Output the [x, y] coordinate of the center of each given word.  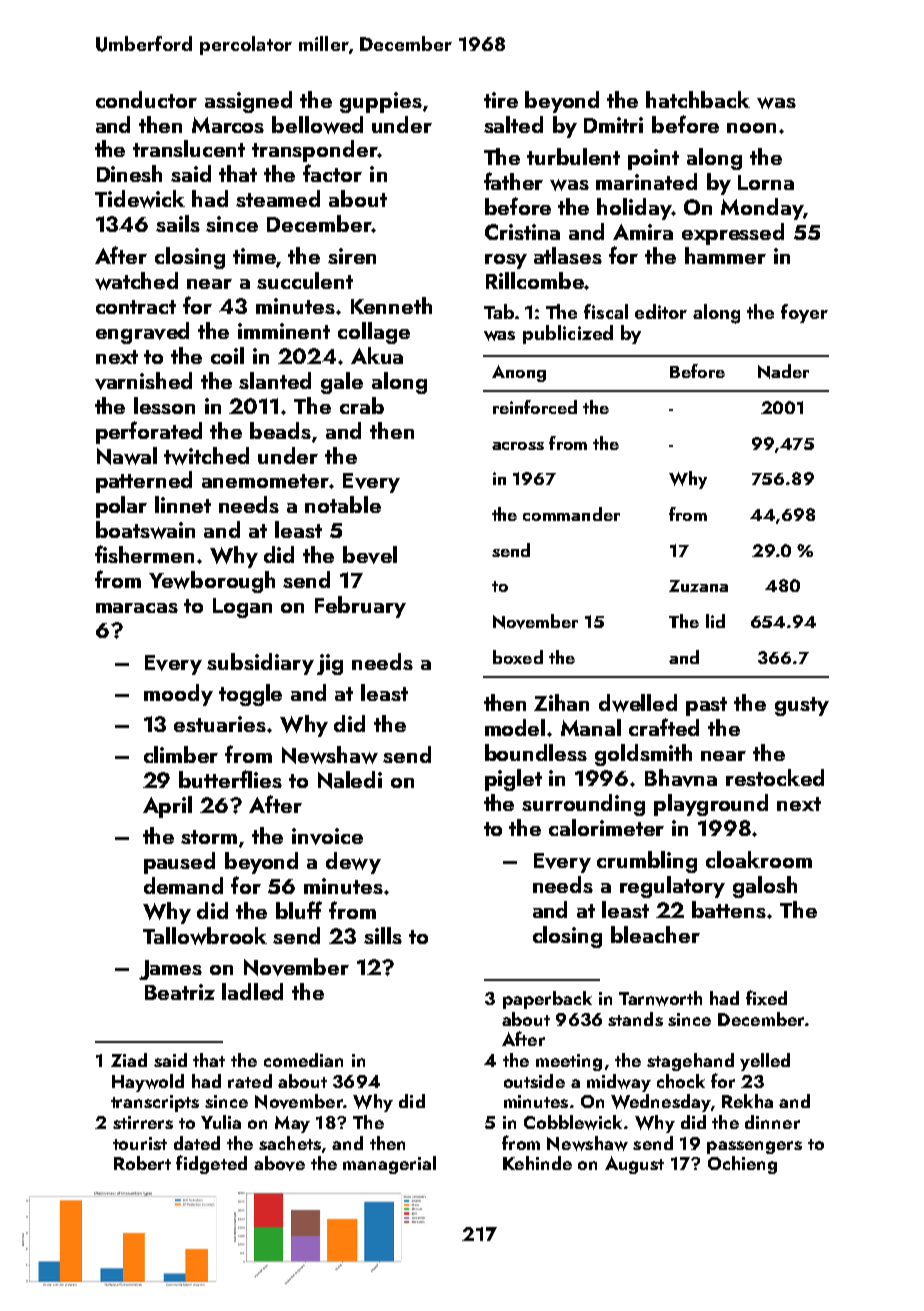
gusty [802, 706]
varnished [143, 381]
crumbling [647, 862]
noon [751, 128]
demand [183, 885]
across [518, 446]
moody [178, 695]
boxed [518, 657]
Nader [783, 371]
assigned [248, 102]
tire [501, 100]
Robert [142, 1163]
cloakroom [759, 859]
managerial [389, 1165]
